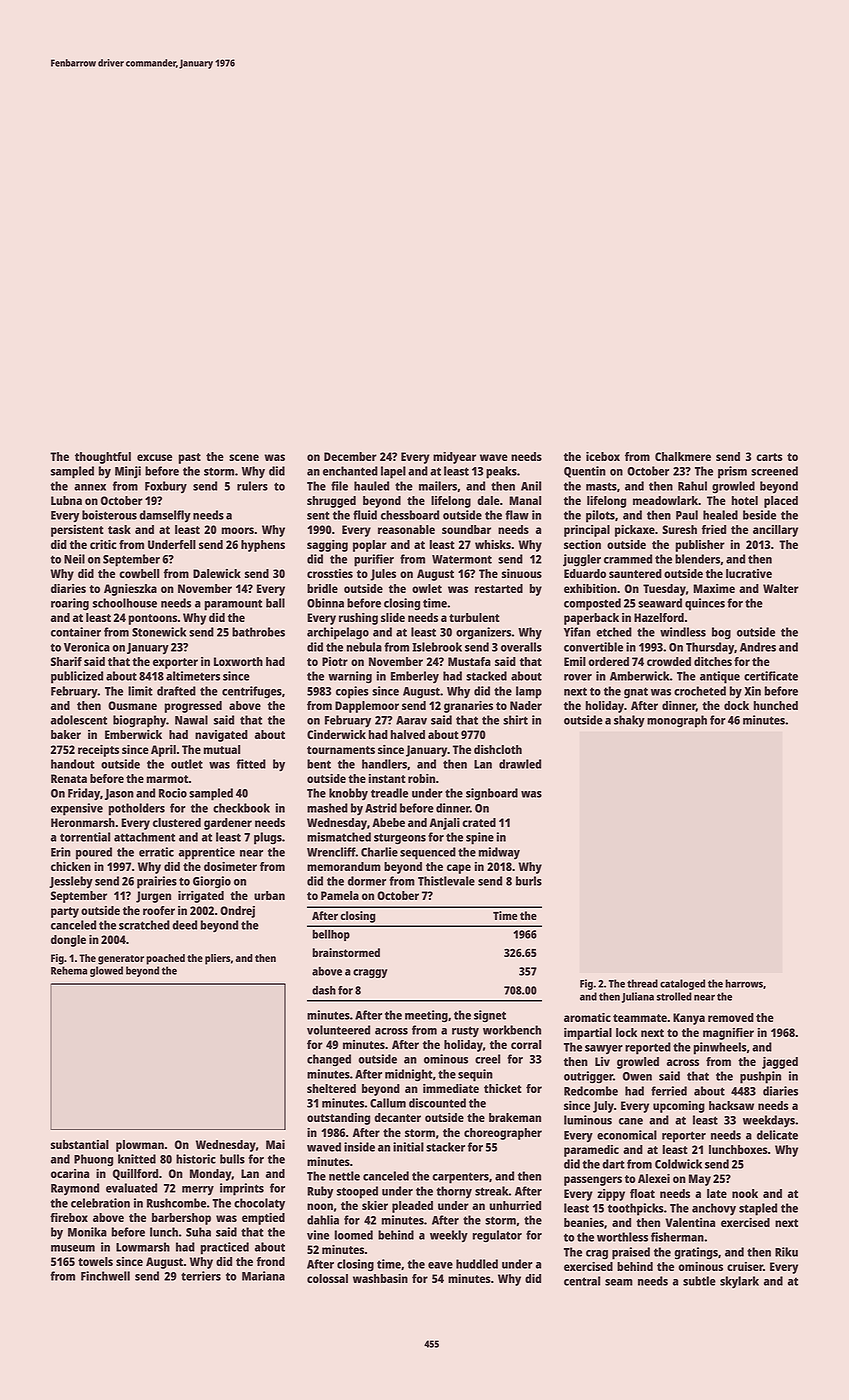 The image size is (849, 1400). What do you see at coordinates (105, 1276) in the screenshot?
I see `Finchwell` at bounding box center [105, 1276].
